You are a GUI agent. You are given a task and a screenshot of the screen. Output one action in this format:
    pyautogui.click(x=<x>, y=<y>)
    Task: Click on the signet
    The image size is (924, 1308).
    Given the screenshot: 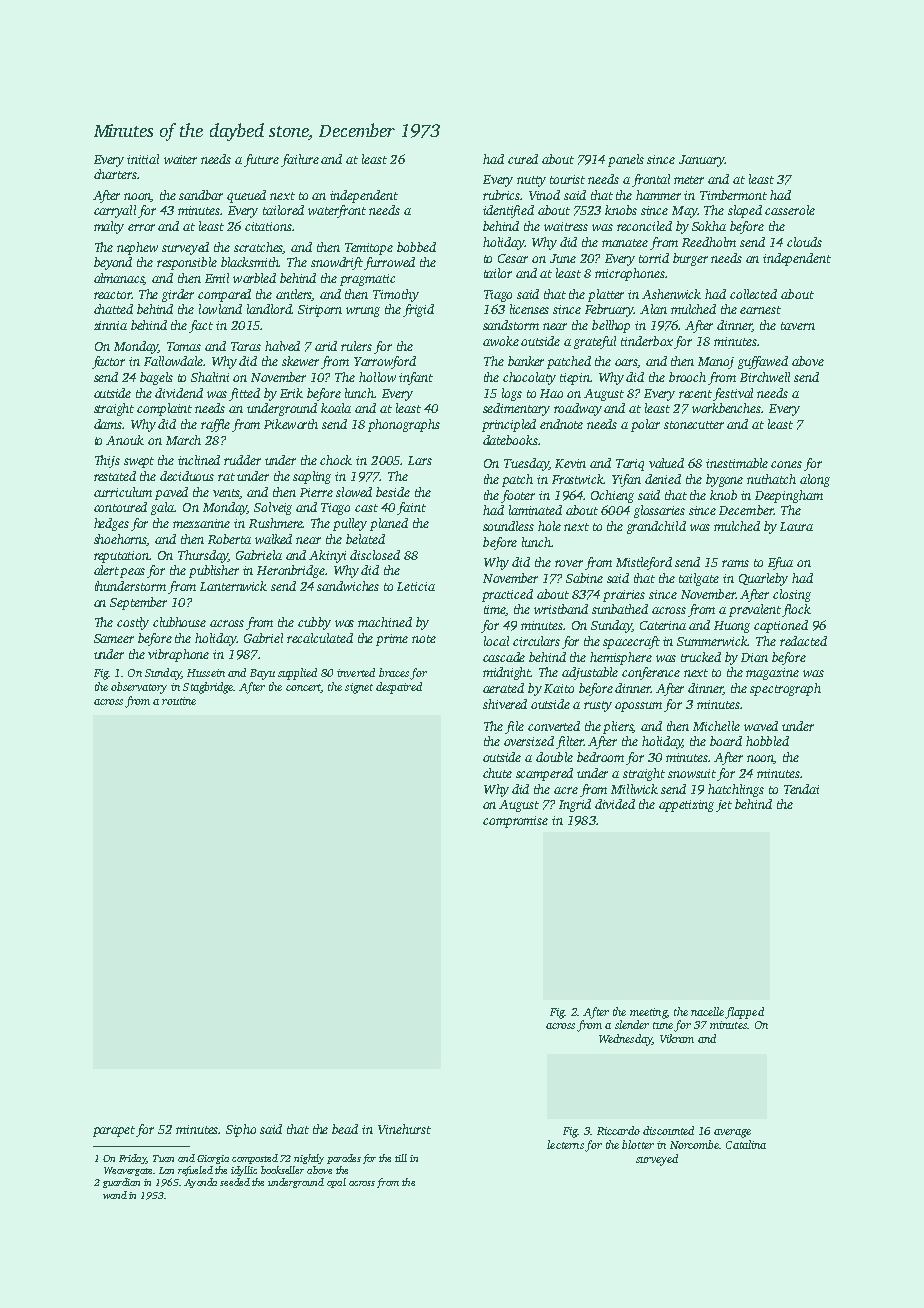 What is the action you would take?
    pyautogui.click(x=359, y=688)
